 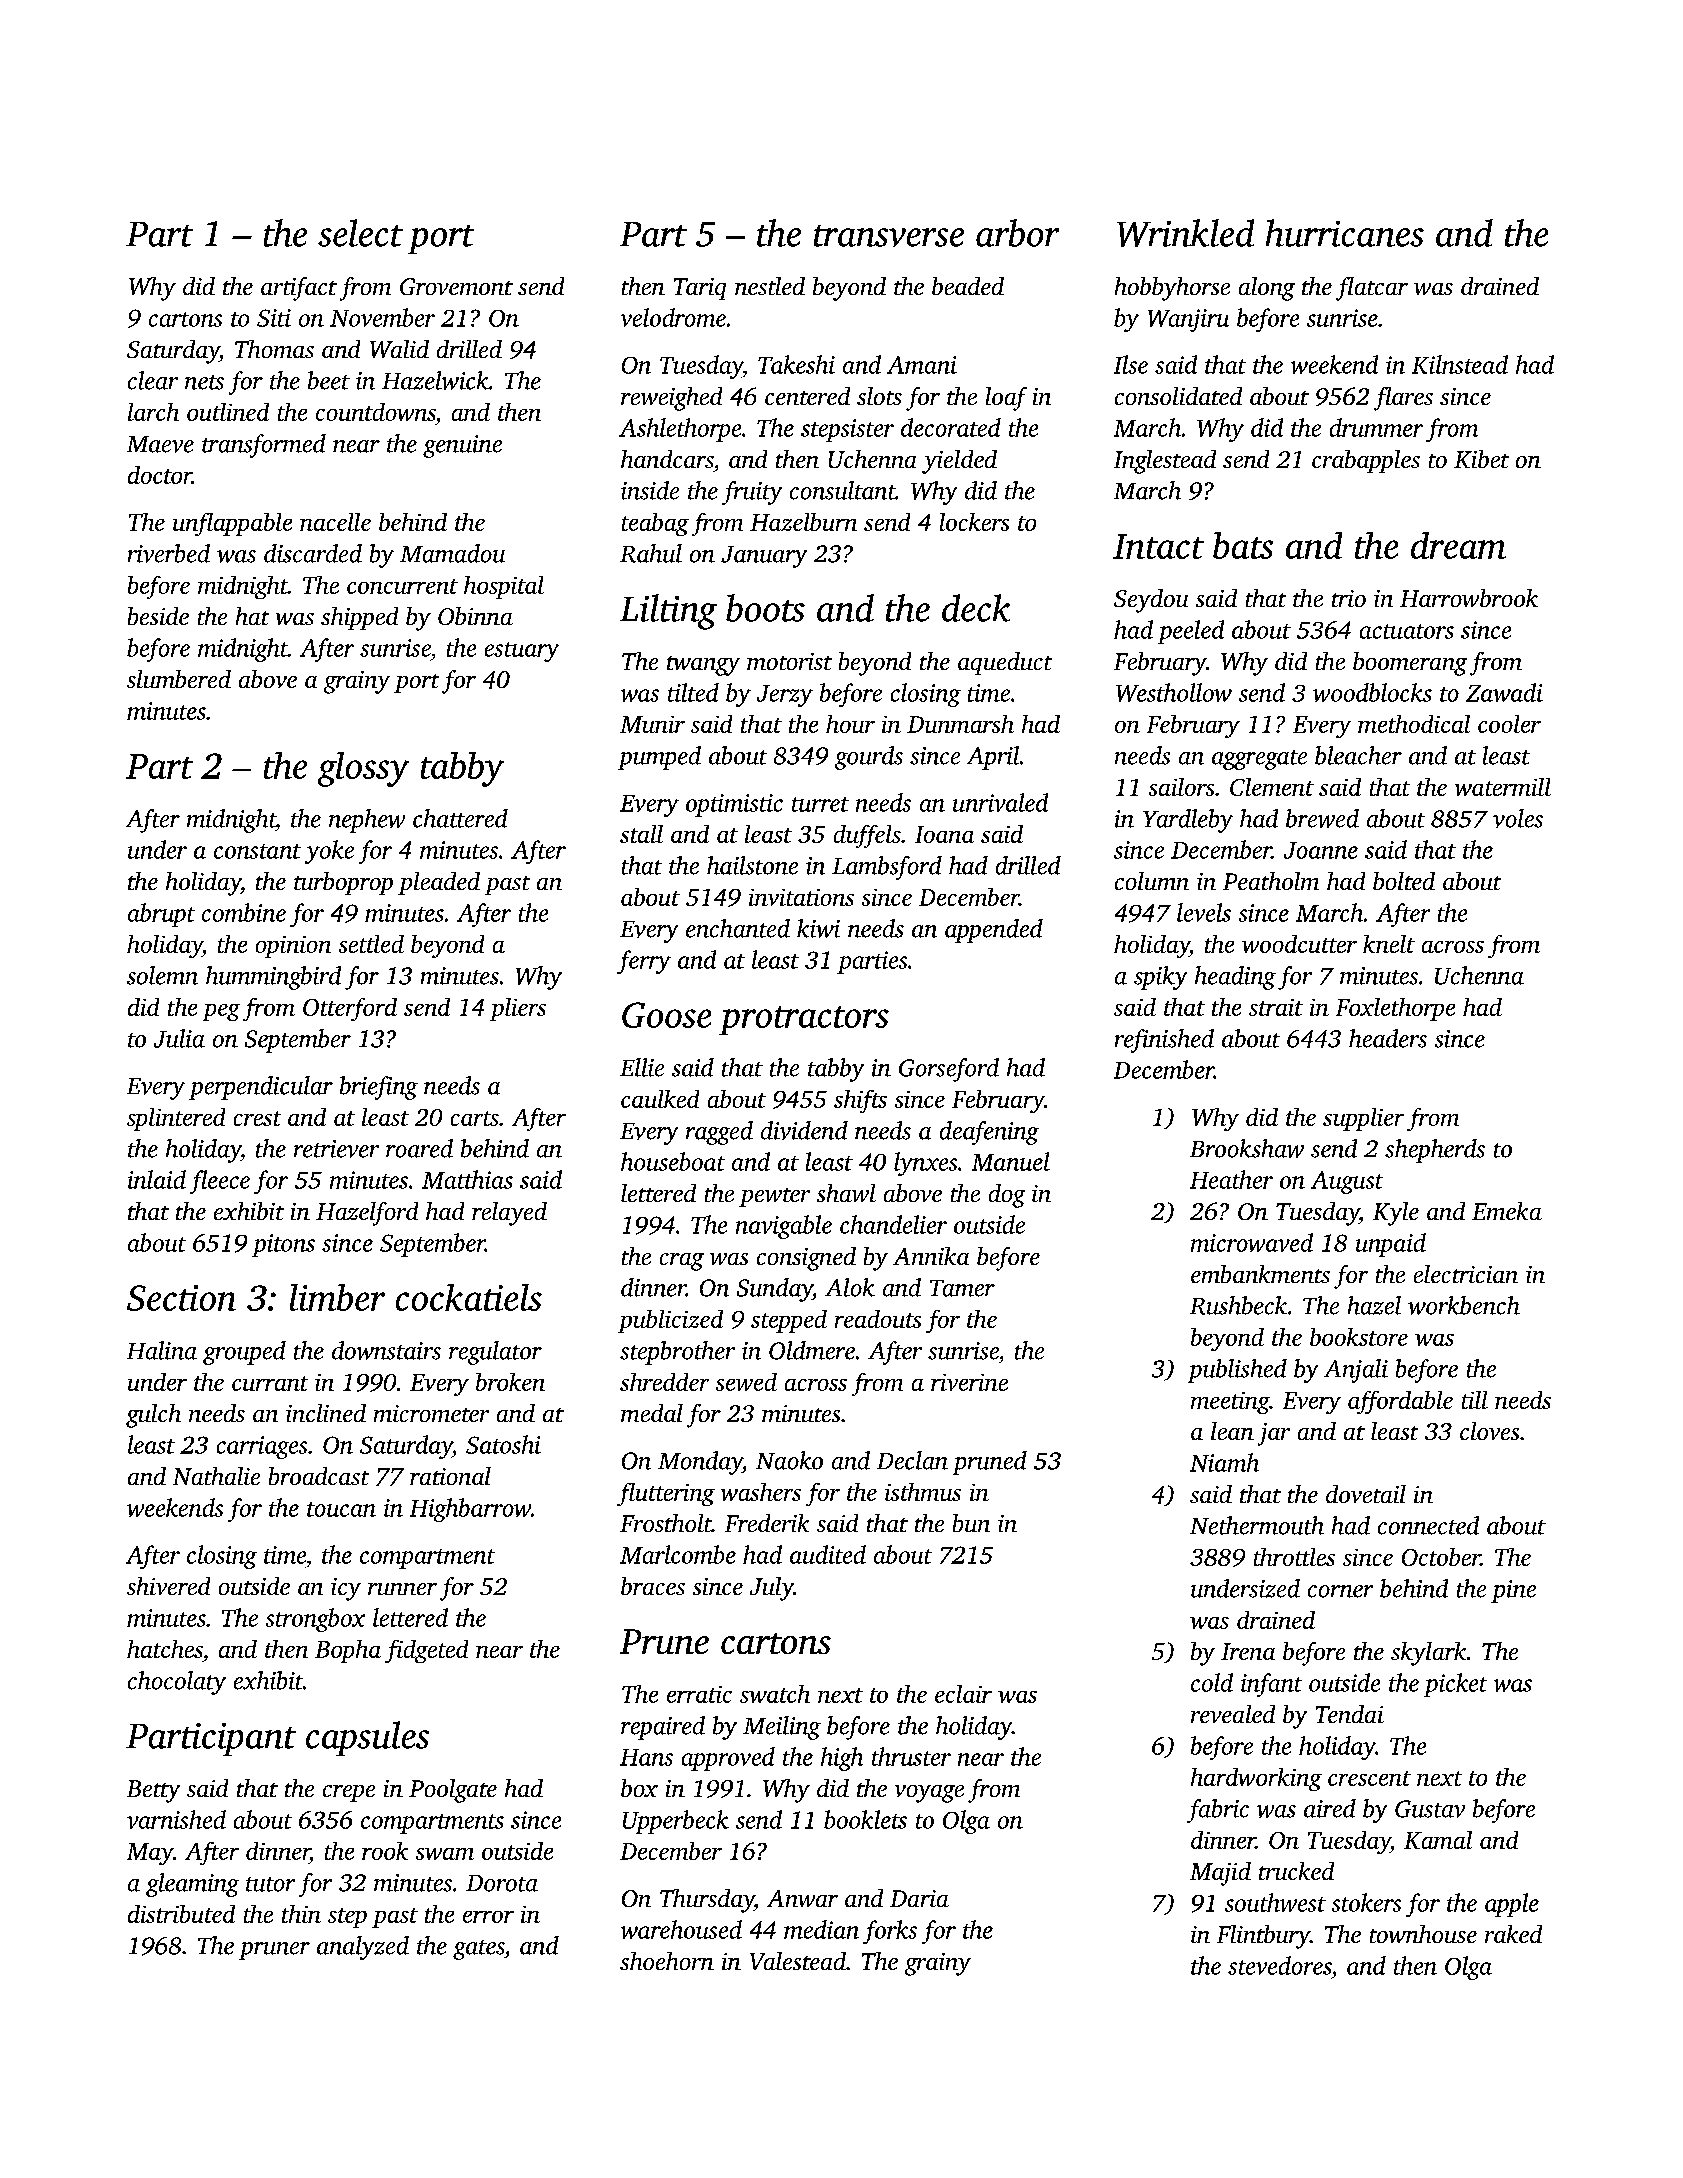 What do you see at coordinates (700, 1463) in the screenshot?
I see `Monday` at bounding box center [700, 1463].
